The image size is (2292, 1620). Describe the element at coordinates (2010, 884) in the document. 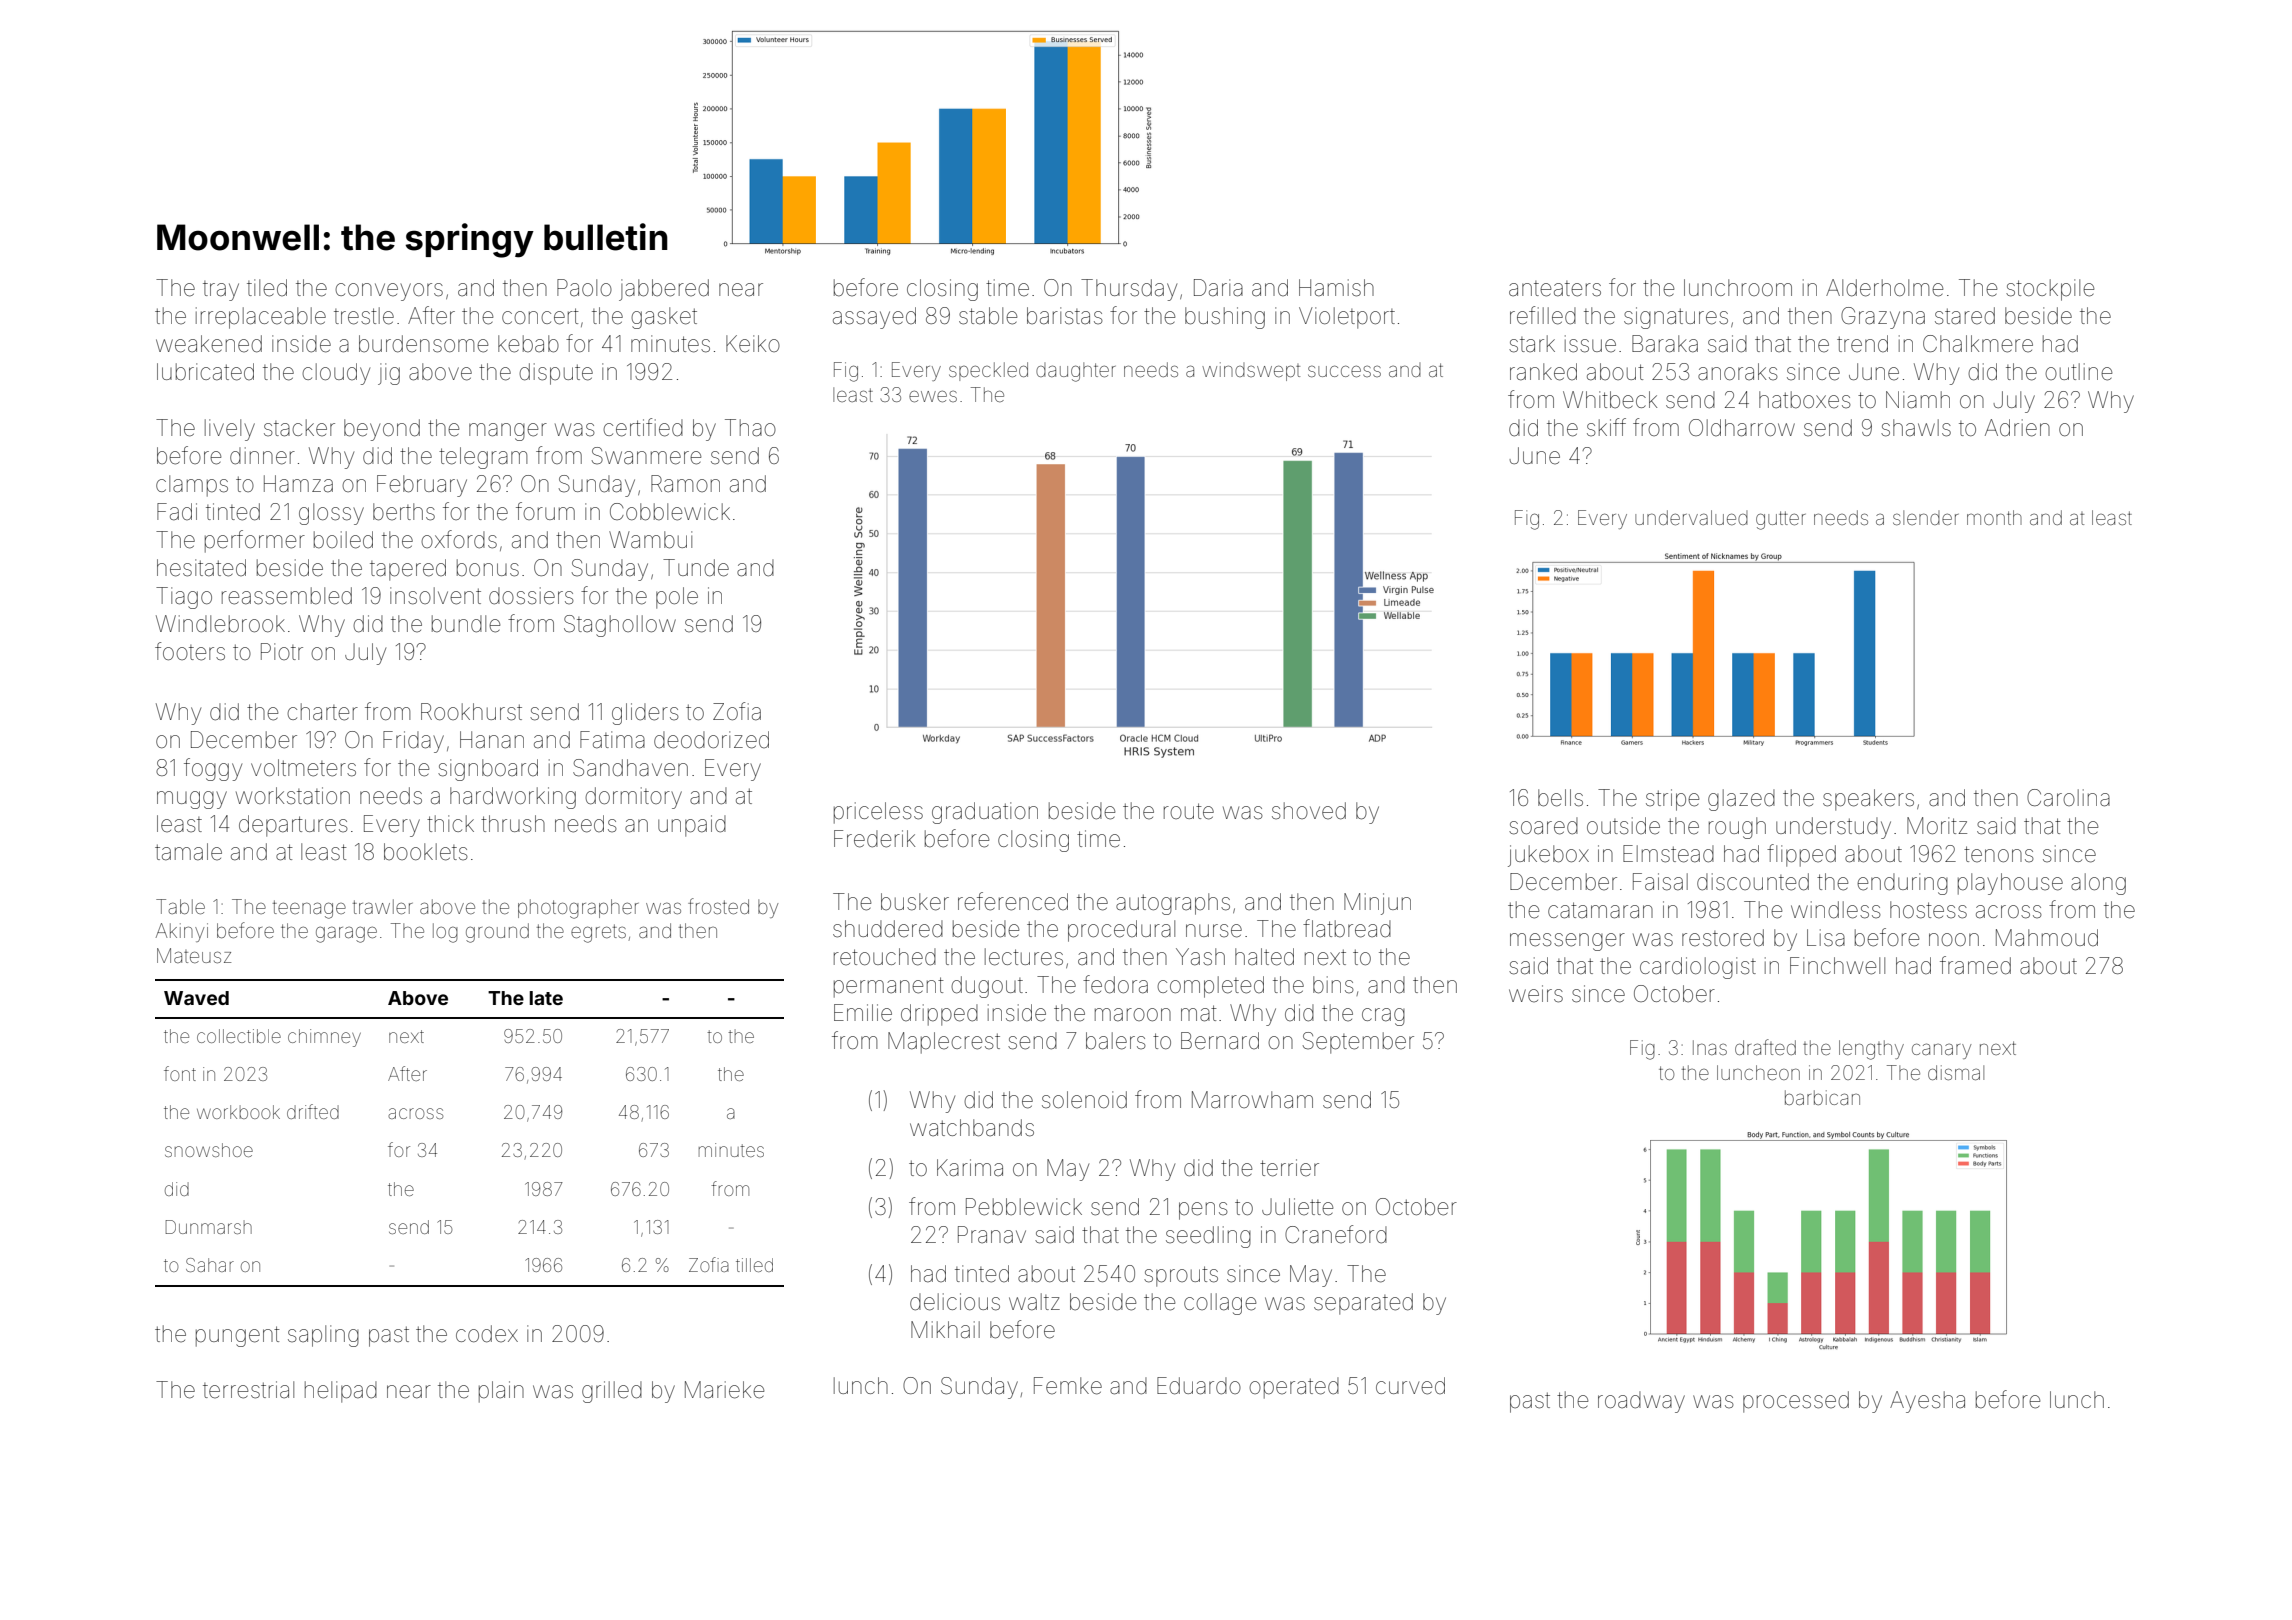

I see `playhouse` at that location.
